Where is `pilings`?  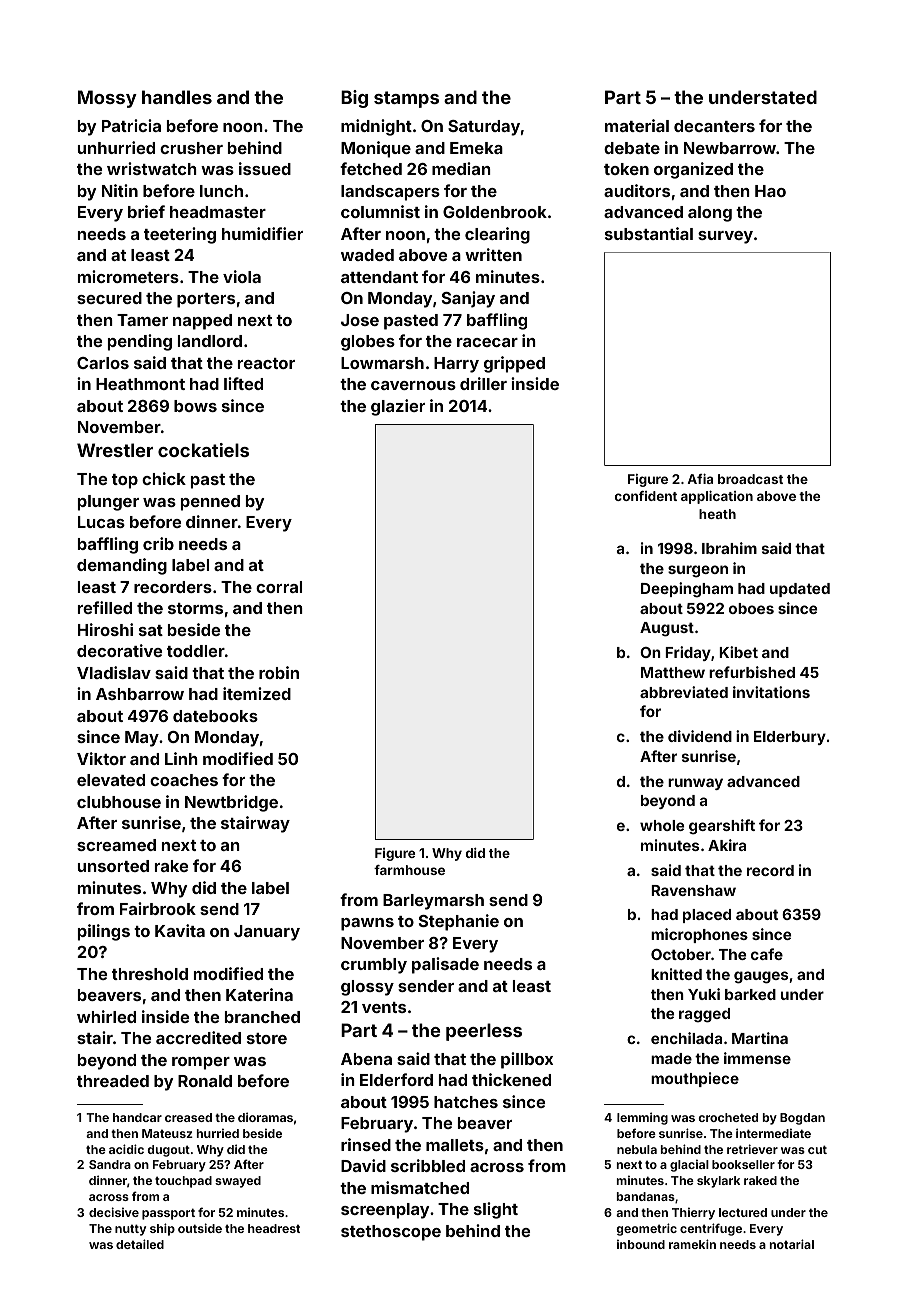 pilings is located at coordinates (104, 932).
